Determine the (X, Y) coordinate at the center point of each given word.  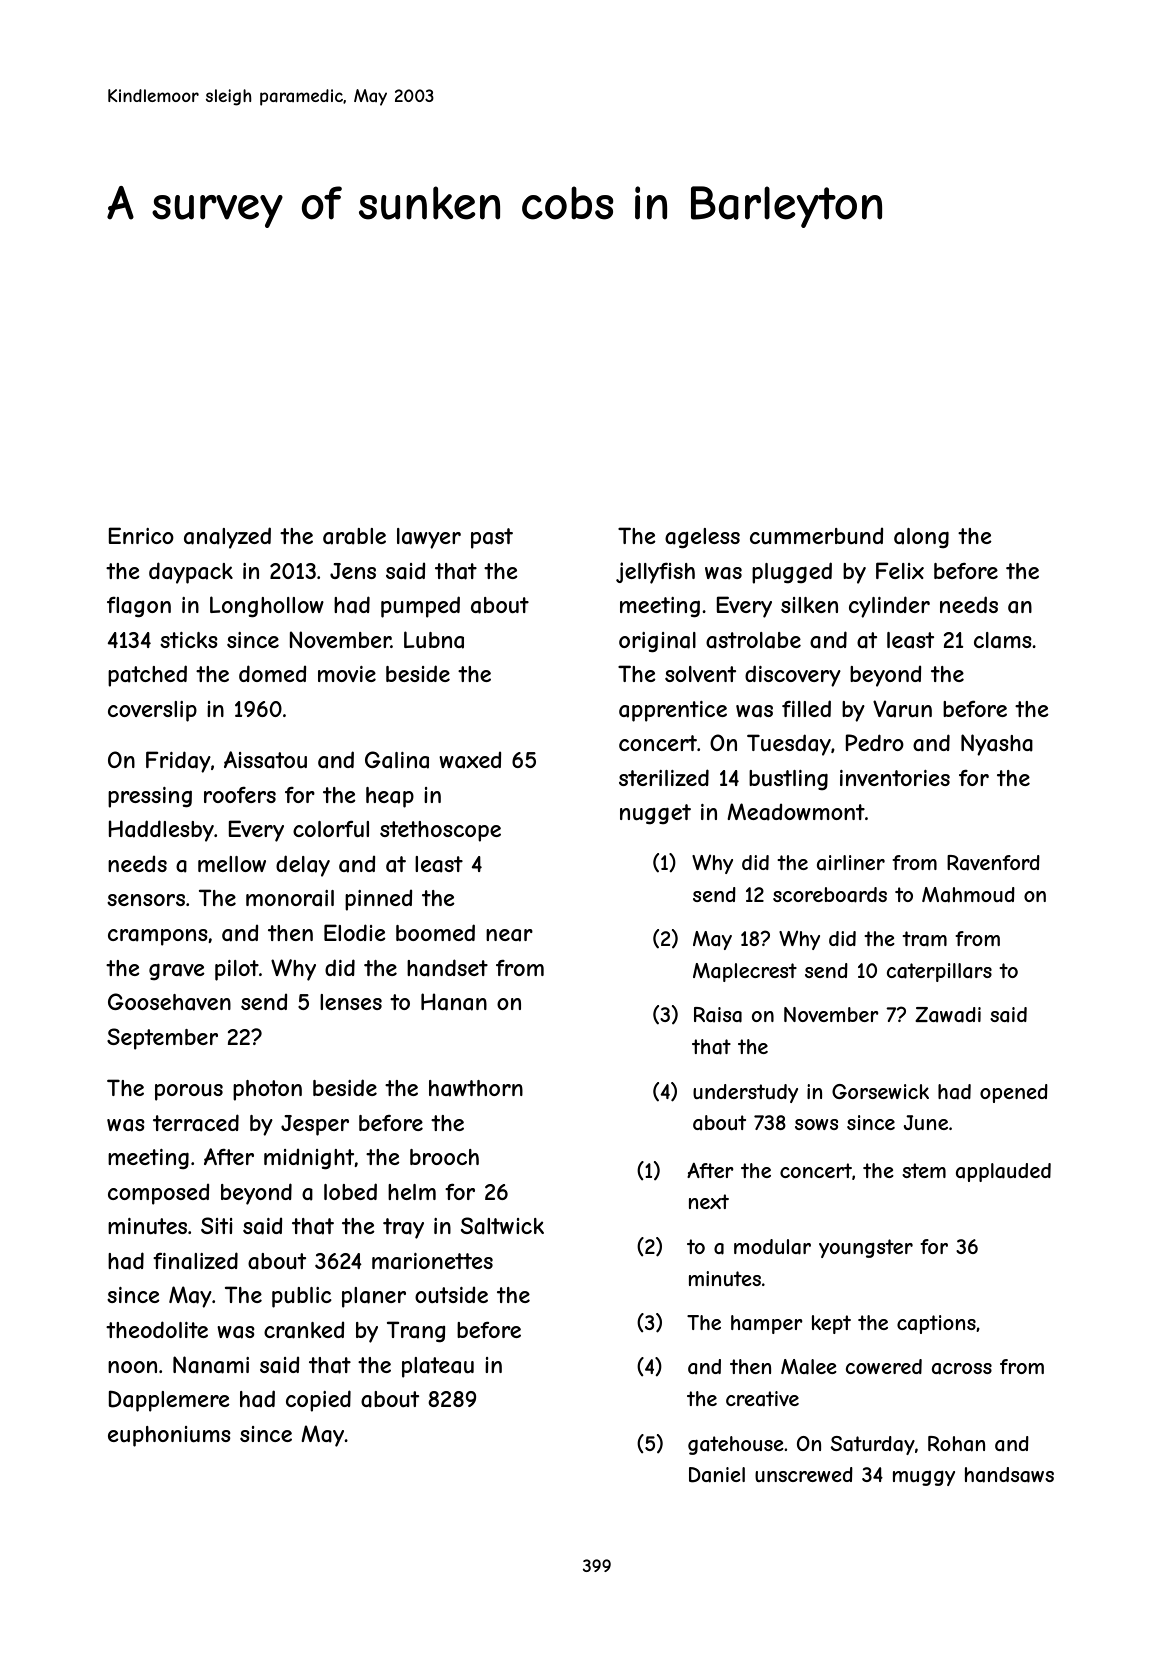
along (921, 538)
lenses (351, 1002)
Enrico (141, 535)
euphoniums (169, 1436)
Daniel (717, 1475)
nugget (655, 814)
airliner (851, 863)
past (492, 538)
